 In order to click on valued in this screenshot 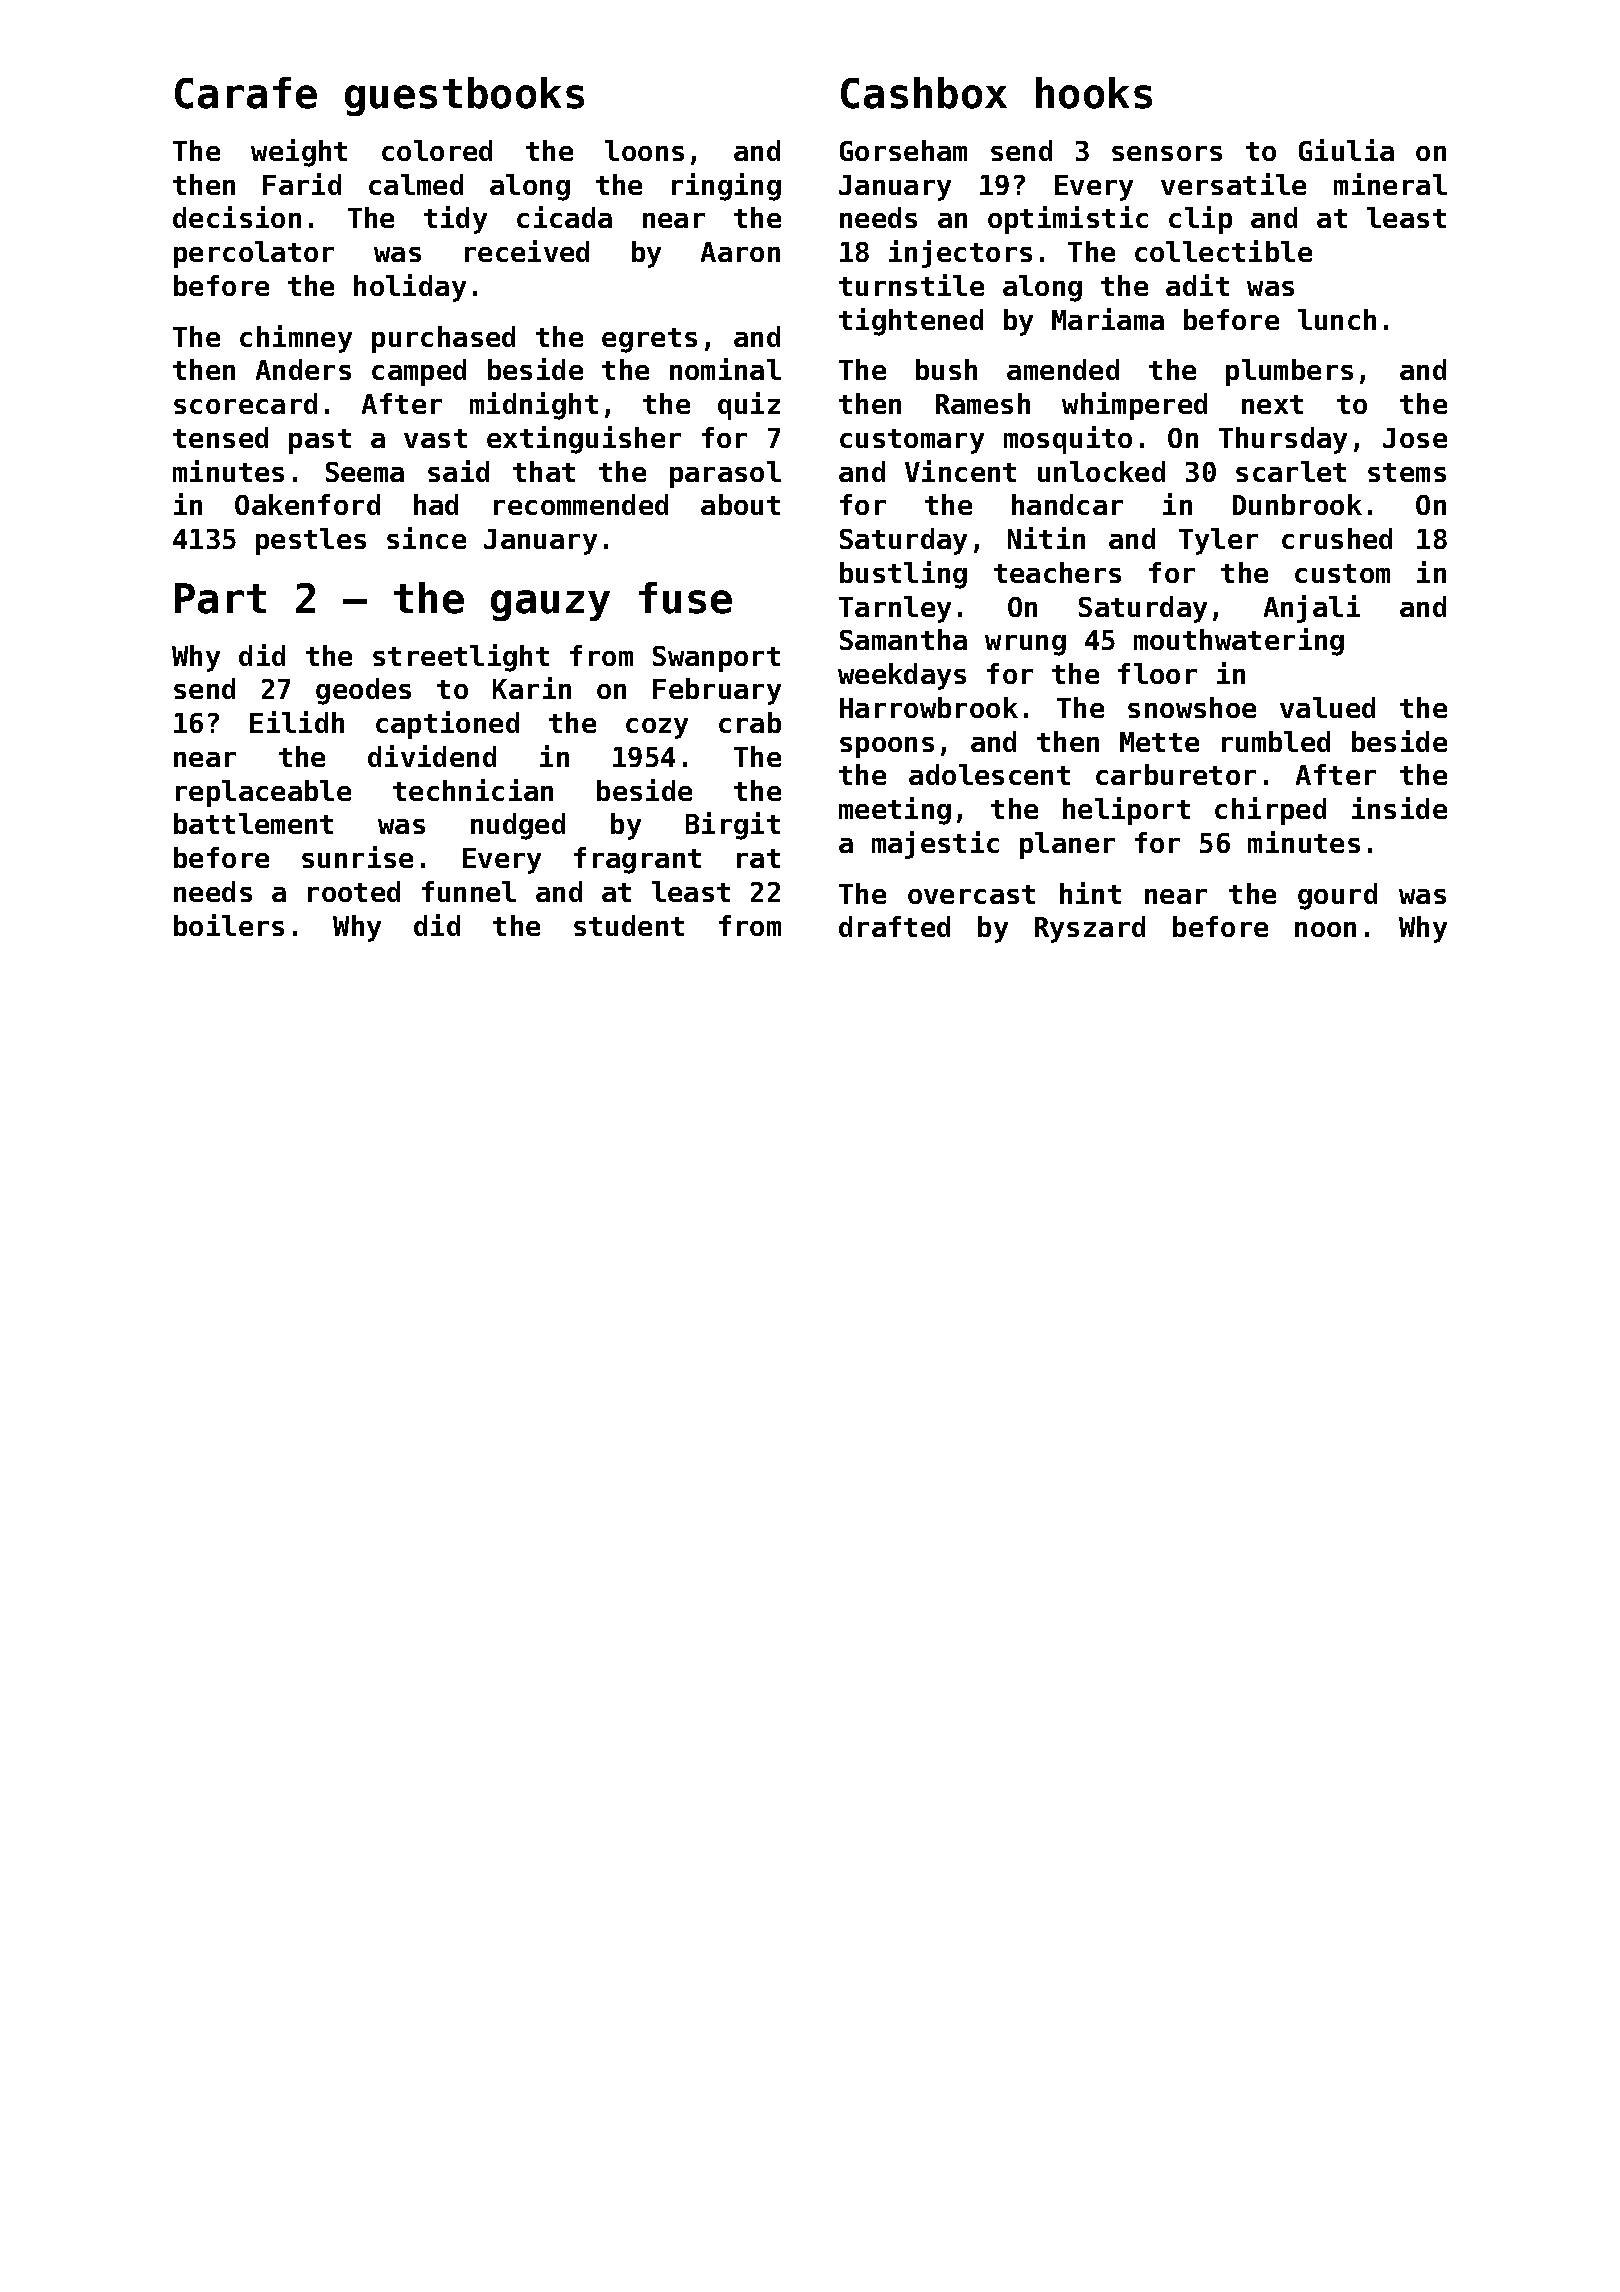, I will do `click(1327, 707)`.
